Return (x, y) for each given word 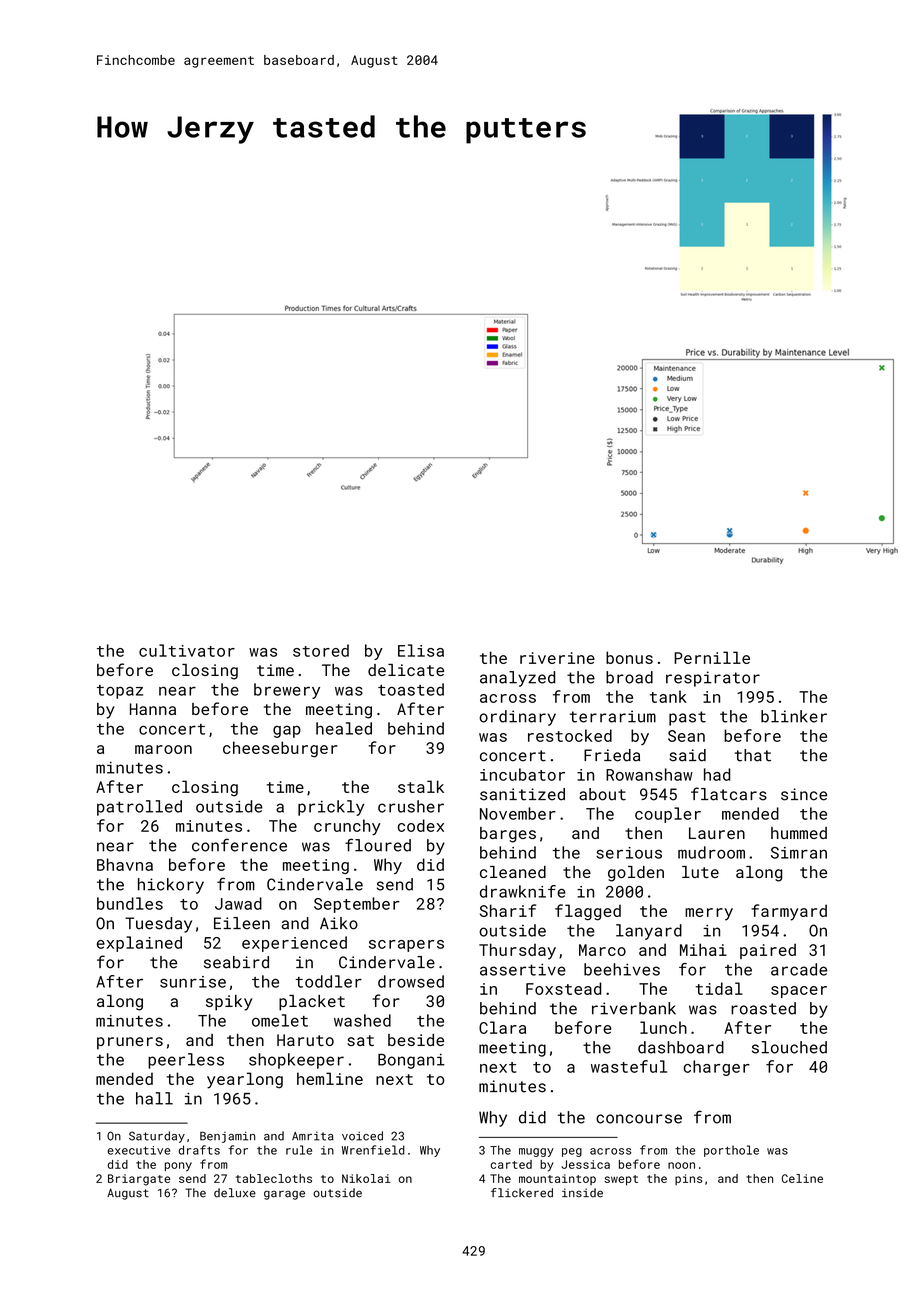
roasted (763, 1008)
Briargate (139, 1180)
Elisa (421, 650)
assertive (523, 969)
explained (139, 944)
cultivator (187, 650)
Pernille (712, 657)
